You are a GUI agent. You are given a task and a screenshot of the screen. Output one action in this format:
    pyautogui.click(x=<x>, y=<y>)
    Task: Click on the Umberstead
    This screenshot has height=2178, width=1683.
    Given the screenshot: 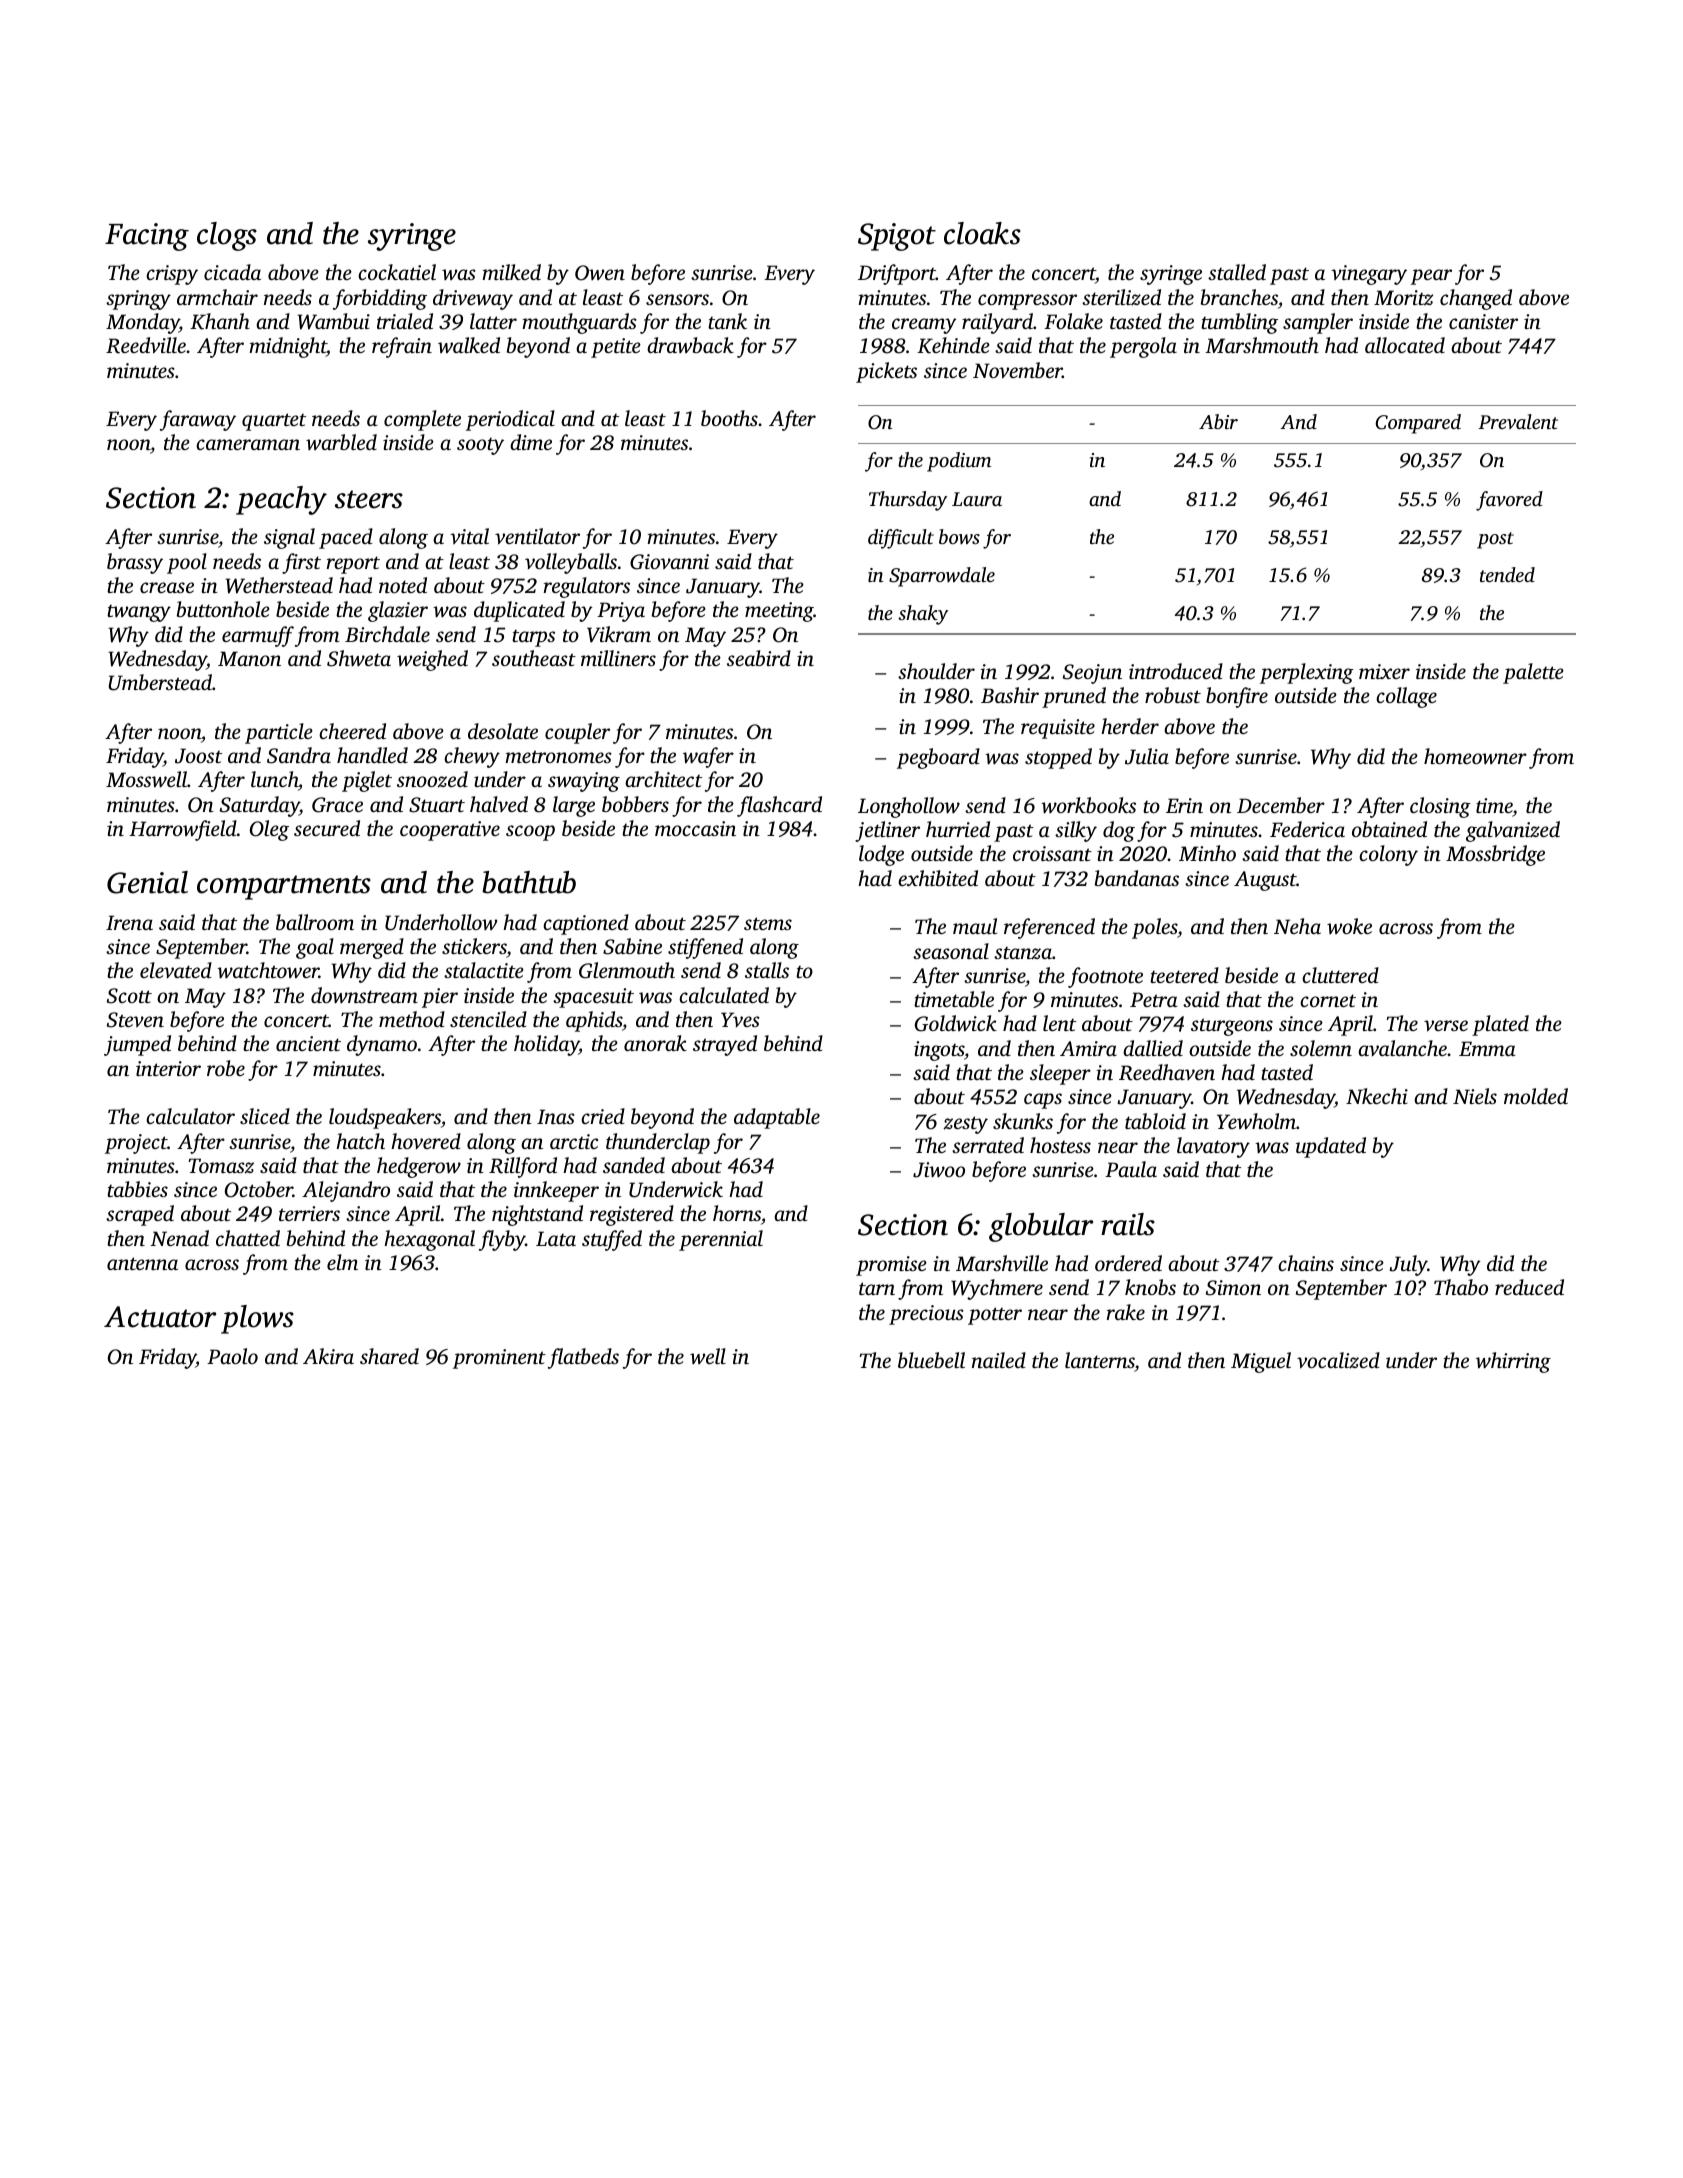 What is the action you would take?
    pyautogui.click(x=160, y=682)
